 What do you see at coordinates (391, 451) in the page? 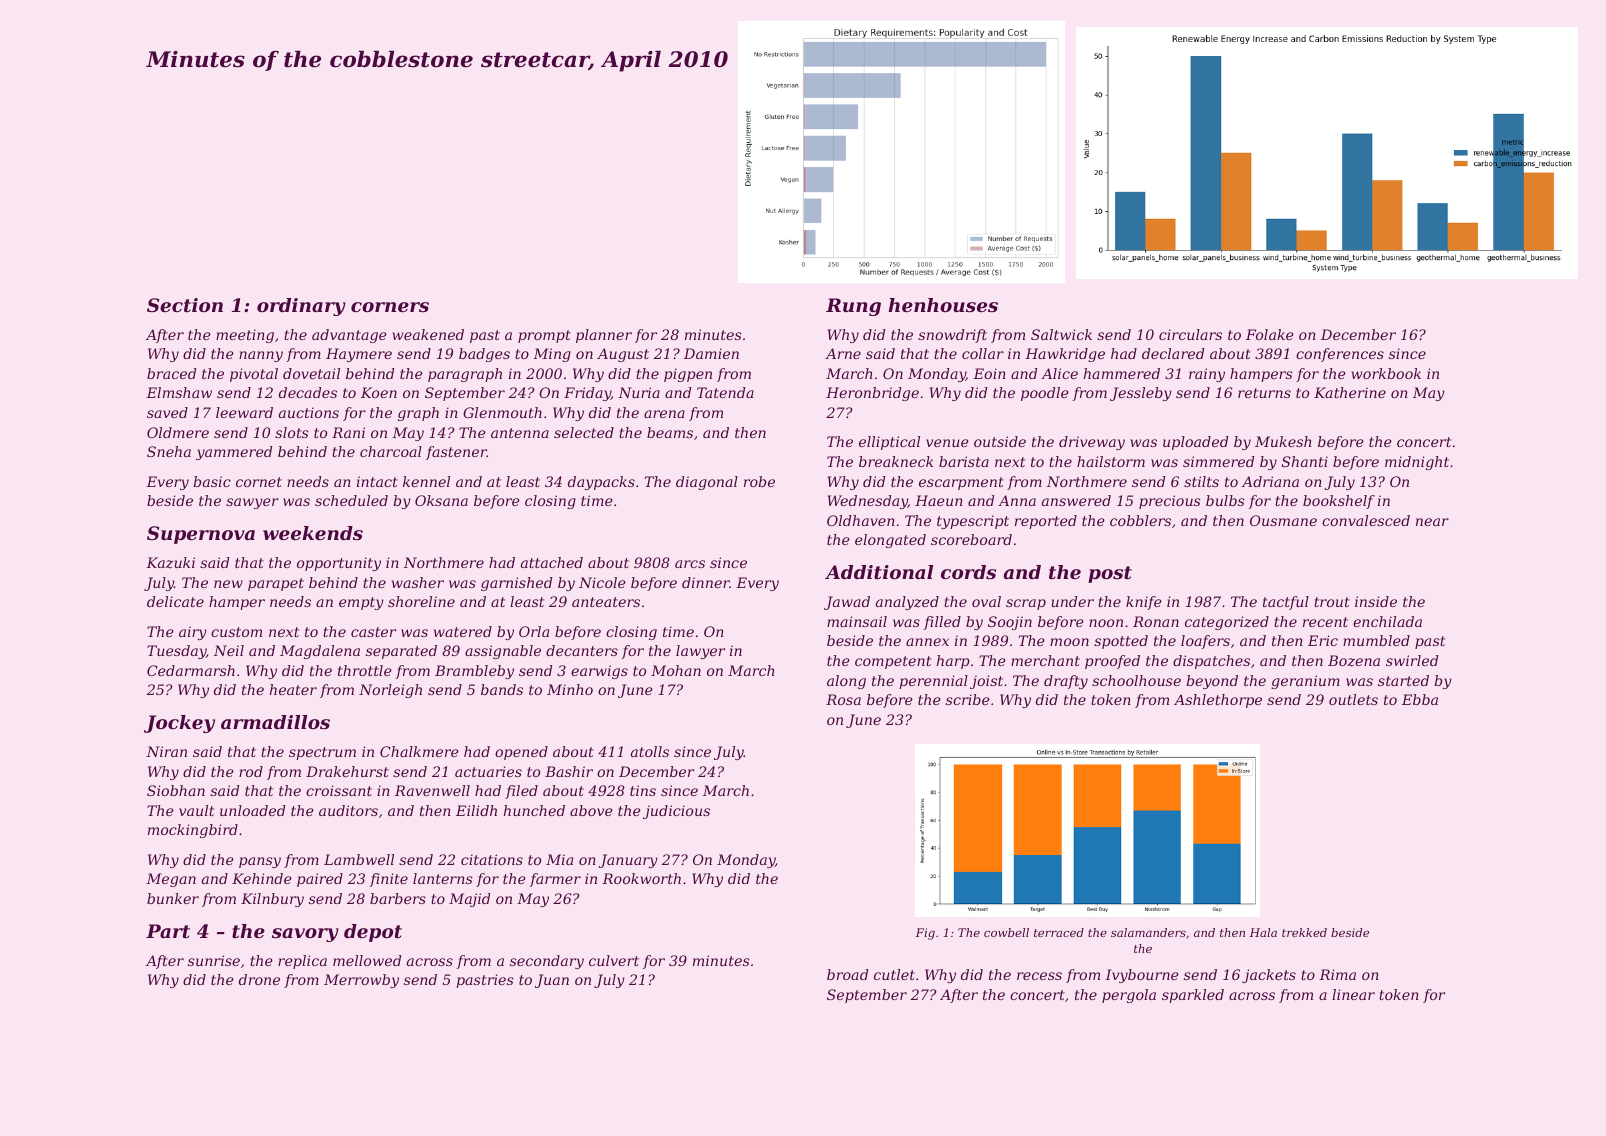
I see `charcoal` at bounding box center [391, 451].
